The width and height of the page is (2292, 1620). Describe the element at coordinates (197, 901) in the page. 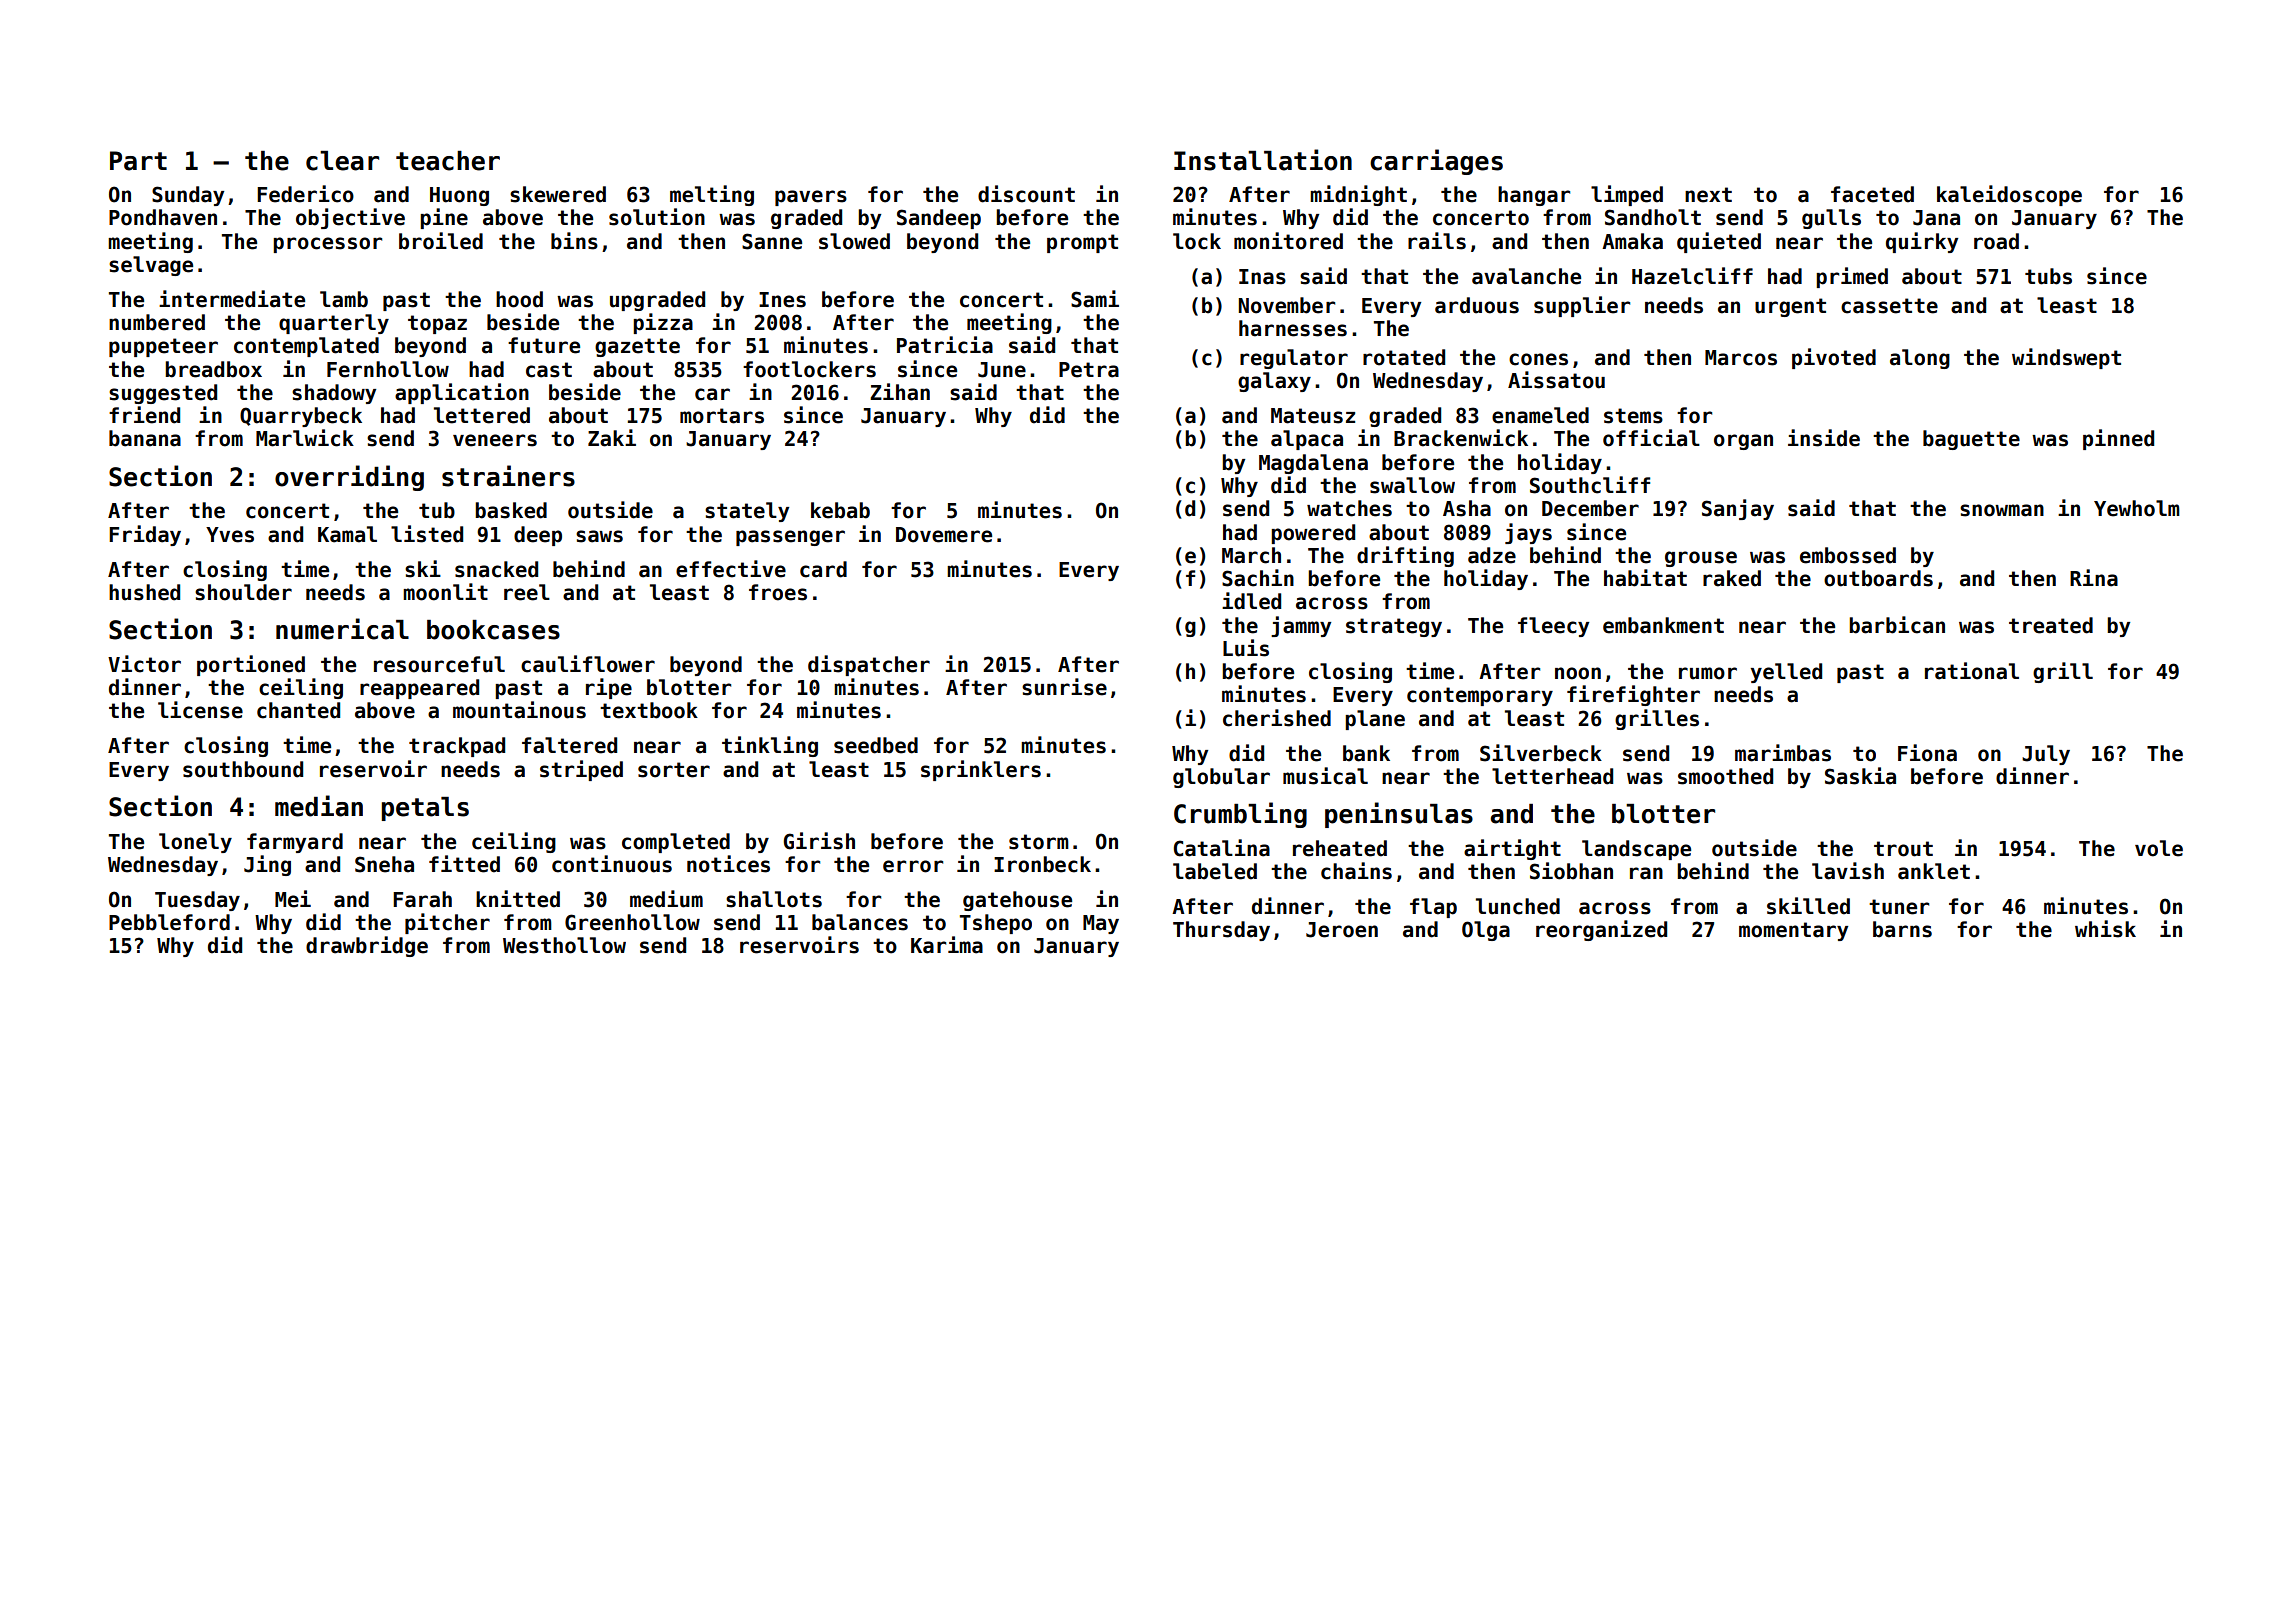

I see `Tuesday` at that location.
